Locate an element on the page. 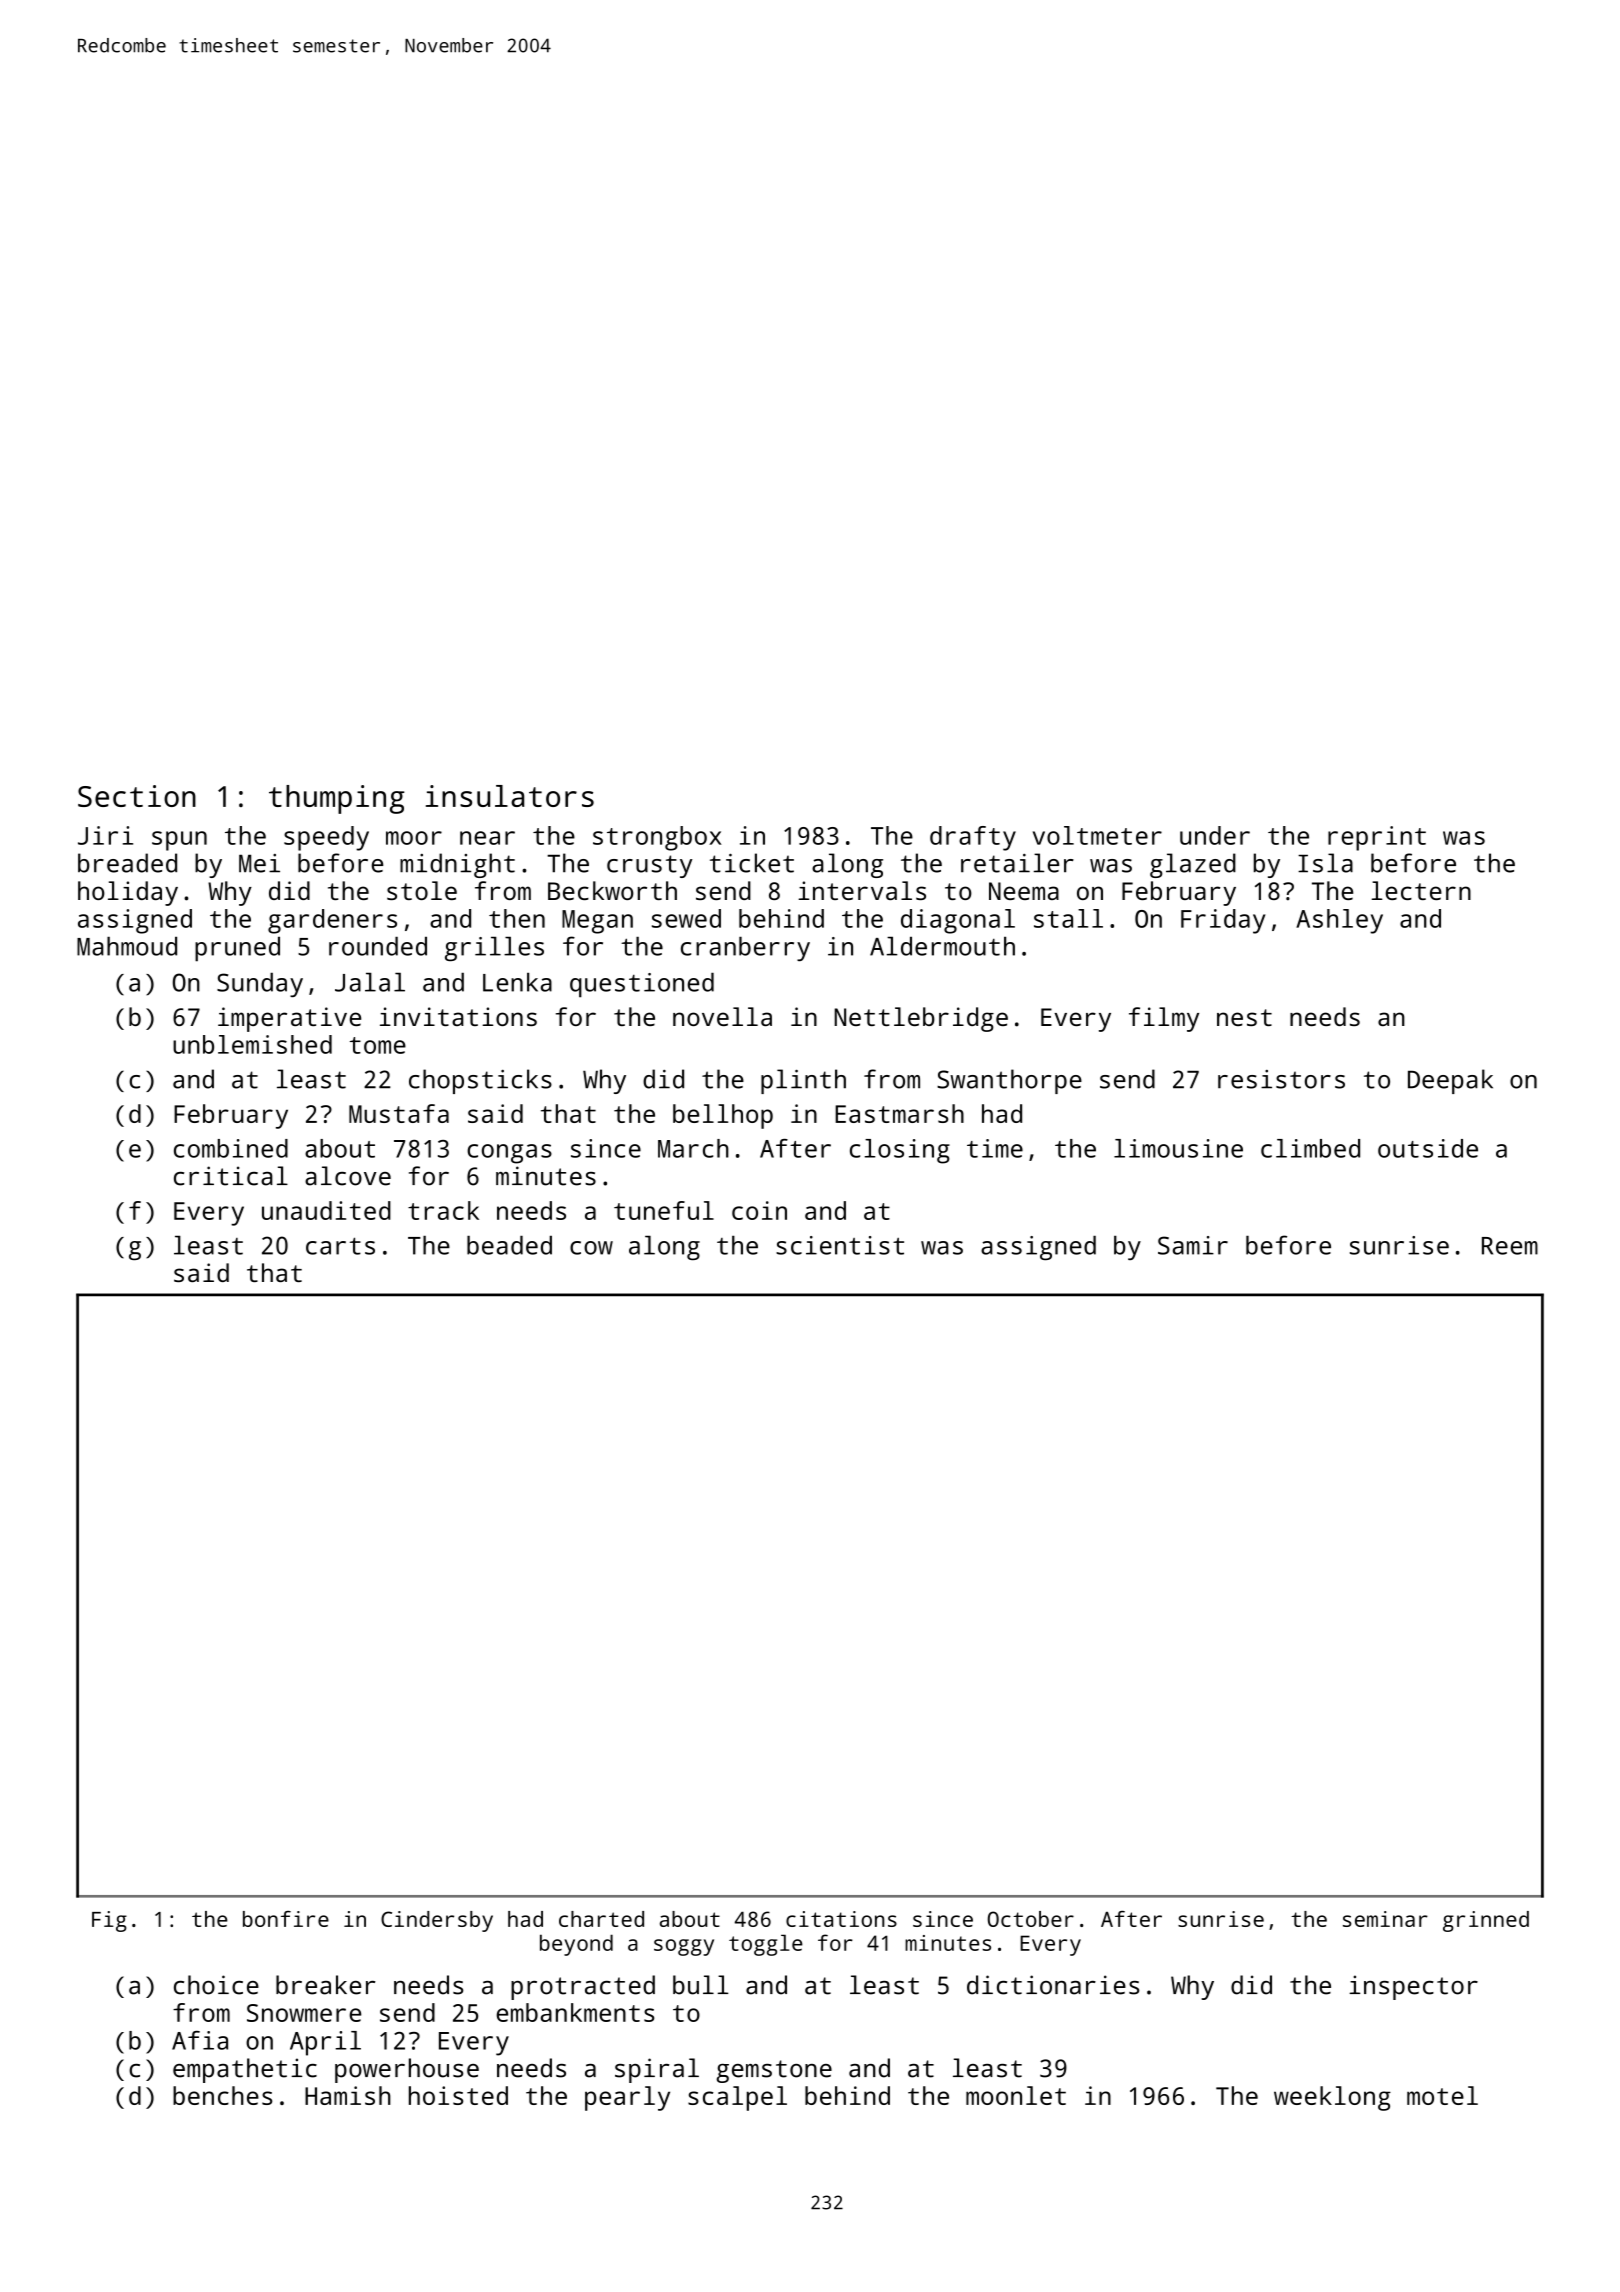  motel is located at coordinates (1442, 2095).
